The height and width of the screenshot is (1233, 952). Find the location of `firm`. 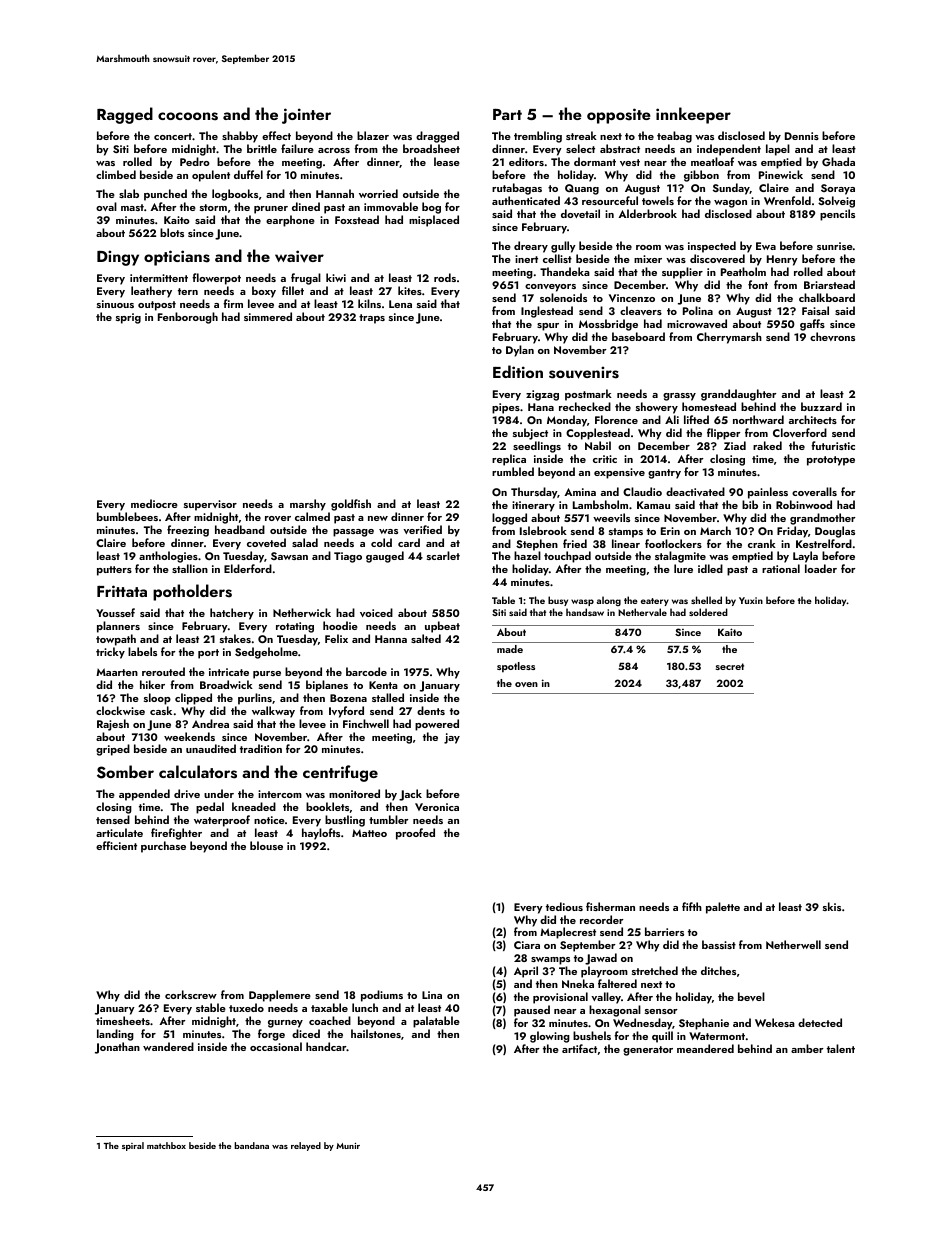

firm is located at coordinates (233, 303).
